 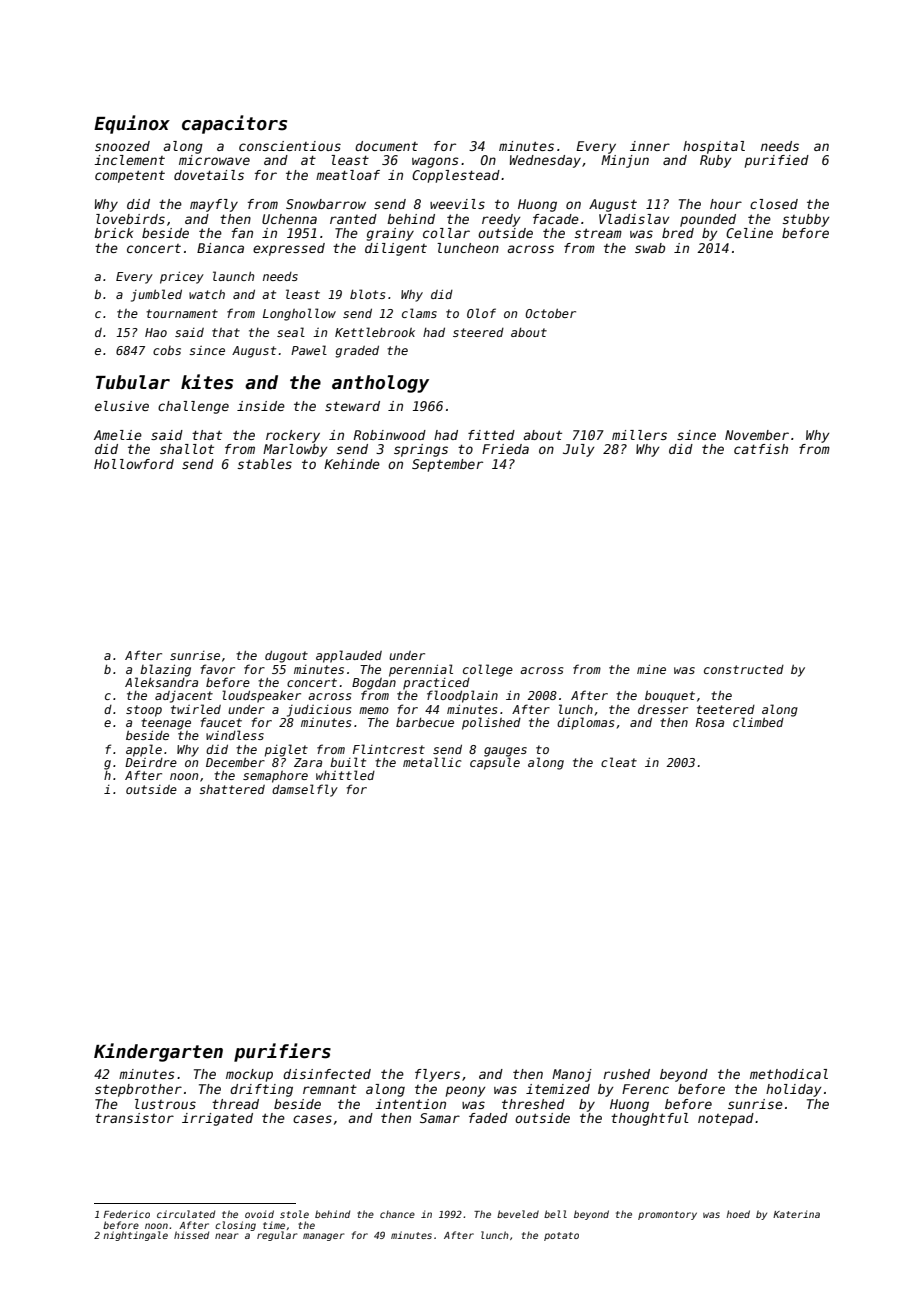 I want to click on time, so click(x=274, y=1225).
